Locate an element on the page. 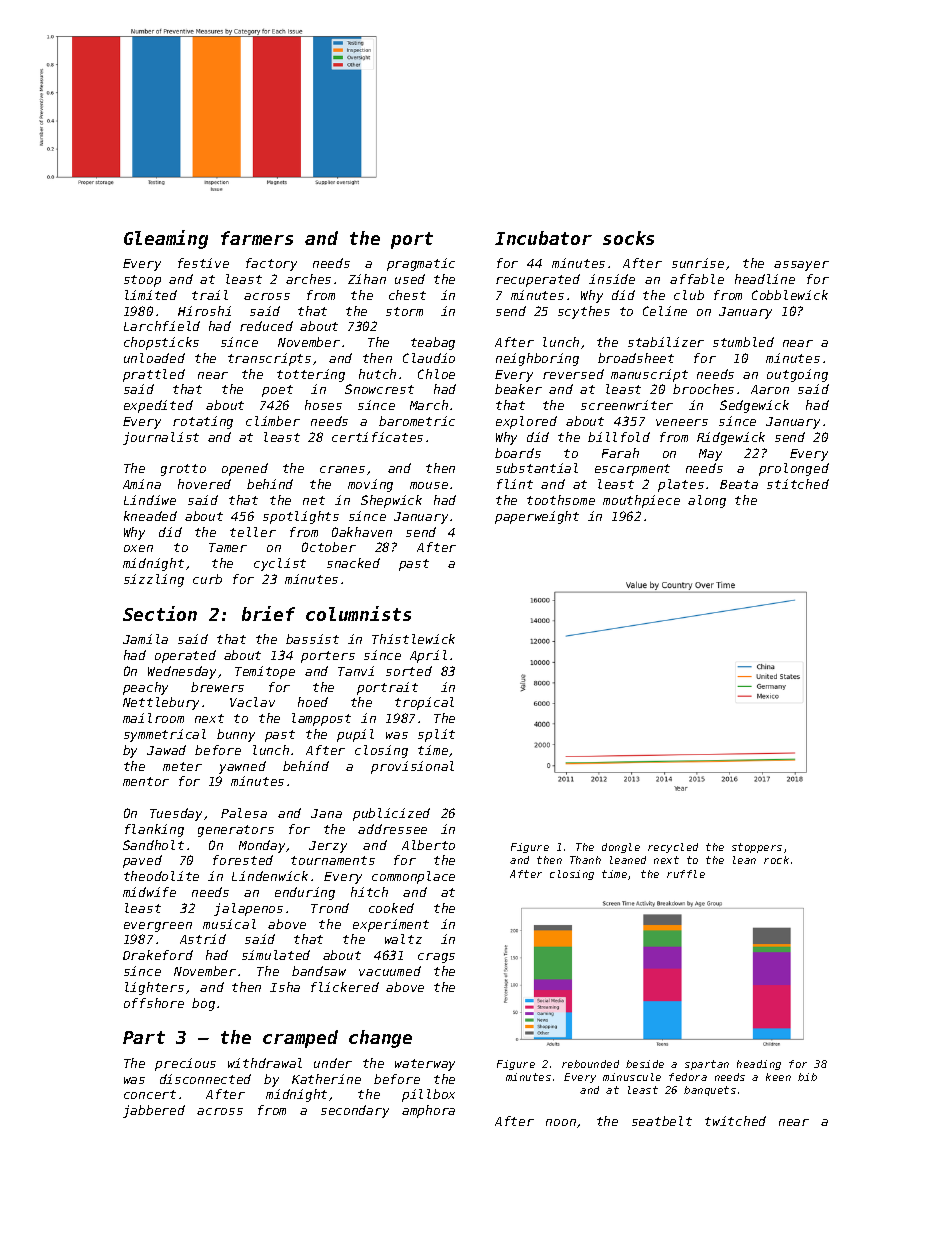 Image resolution: width=952 pixels, height=1233 pixels. sunrise is located at coordinates (698, 263).
